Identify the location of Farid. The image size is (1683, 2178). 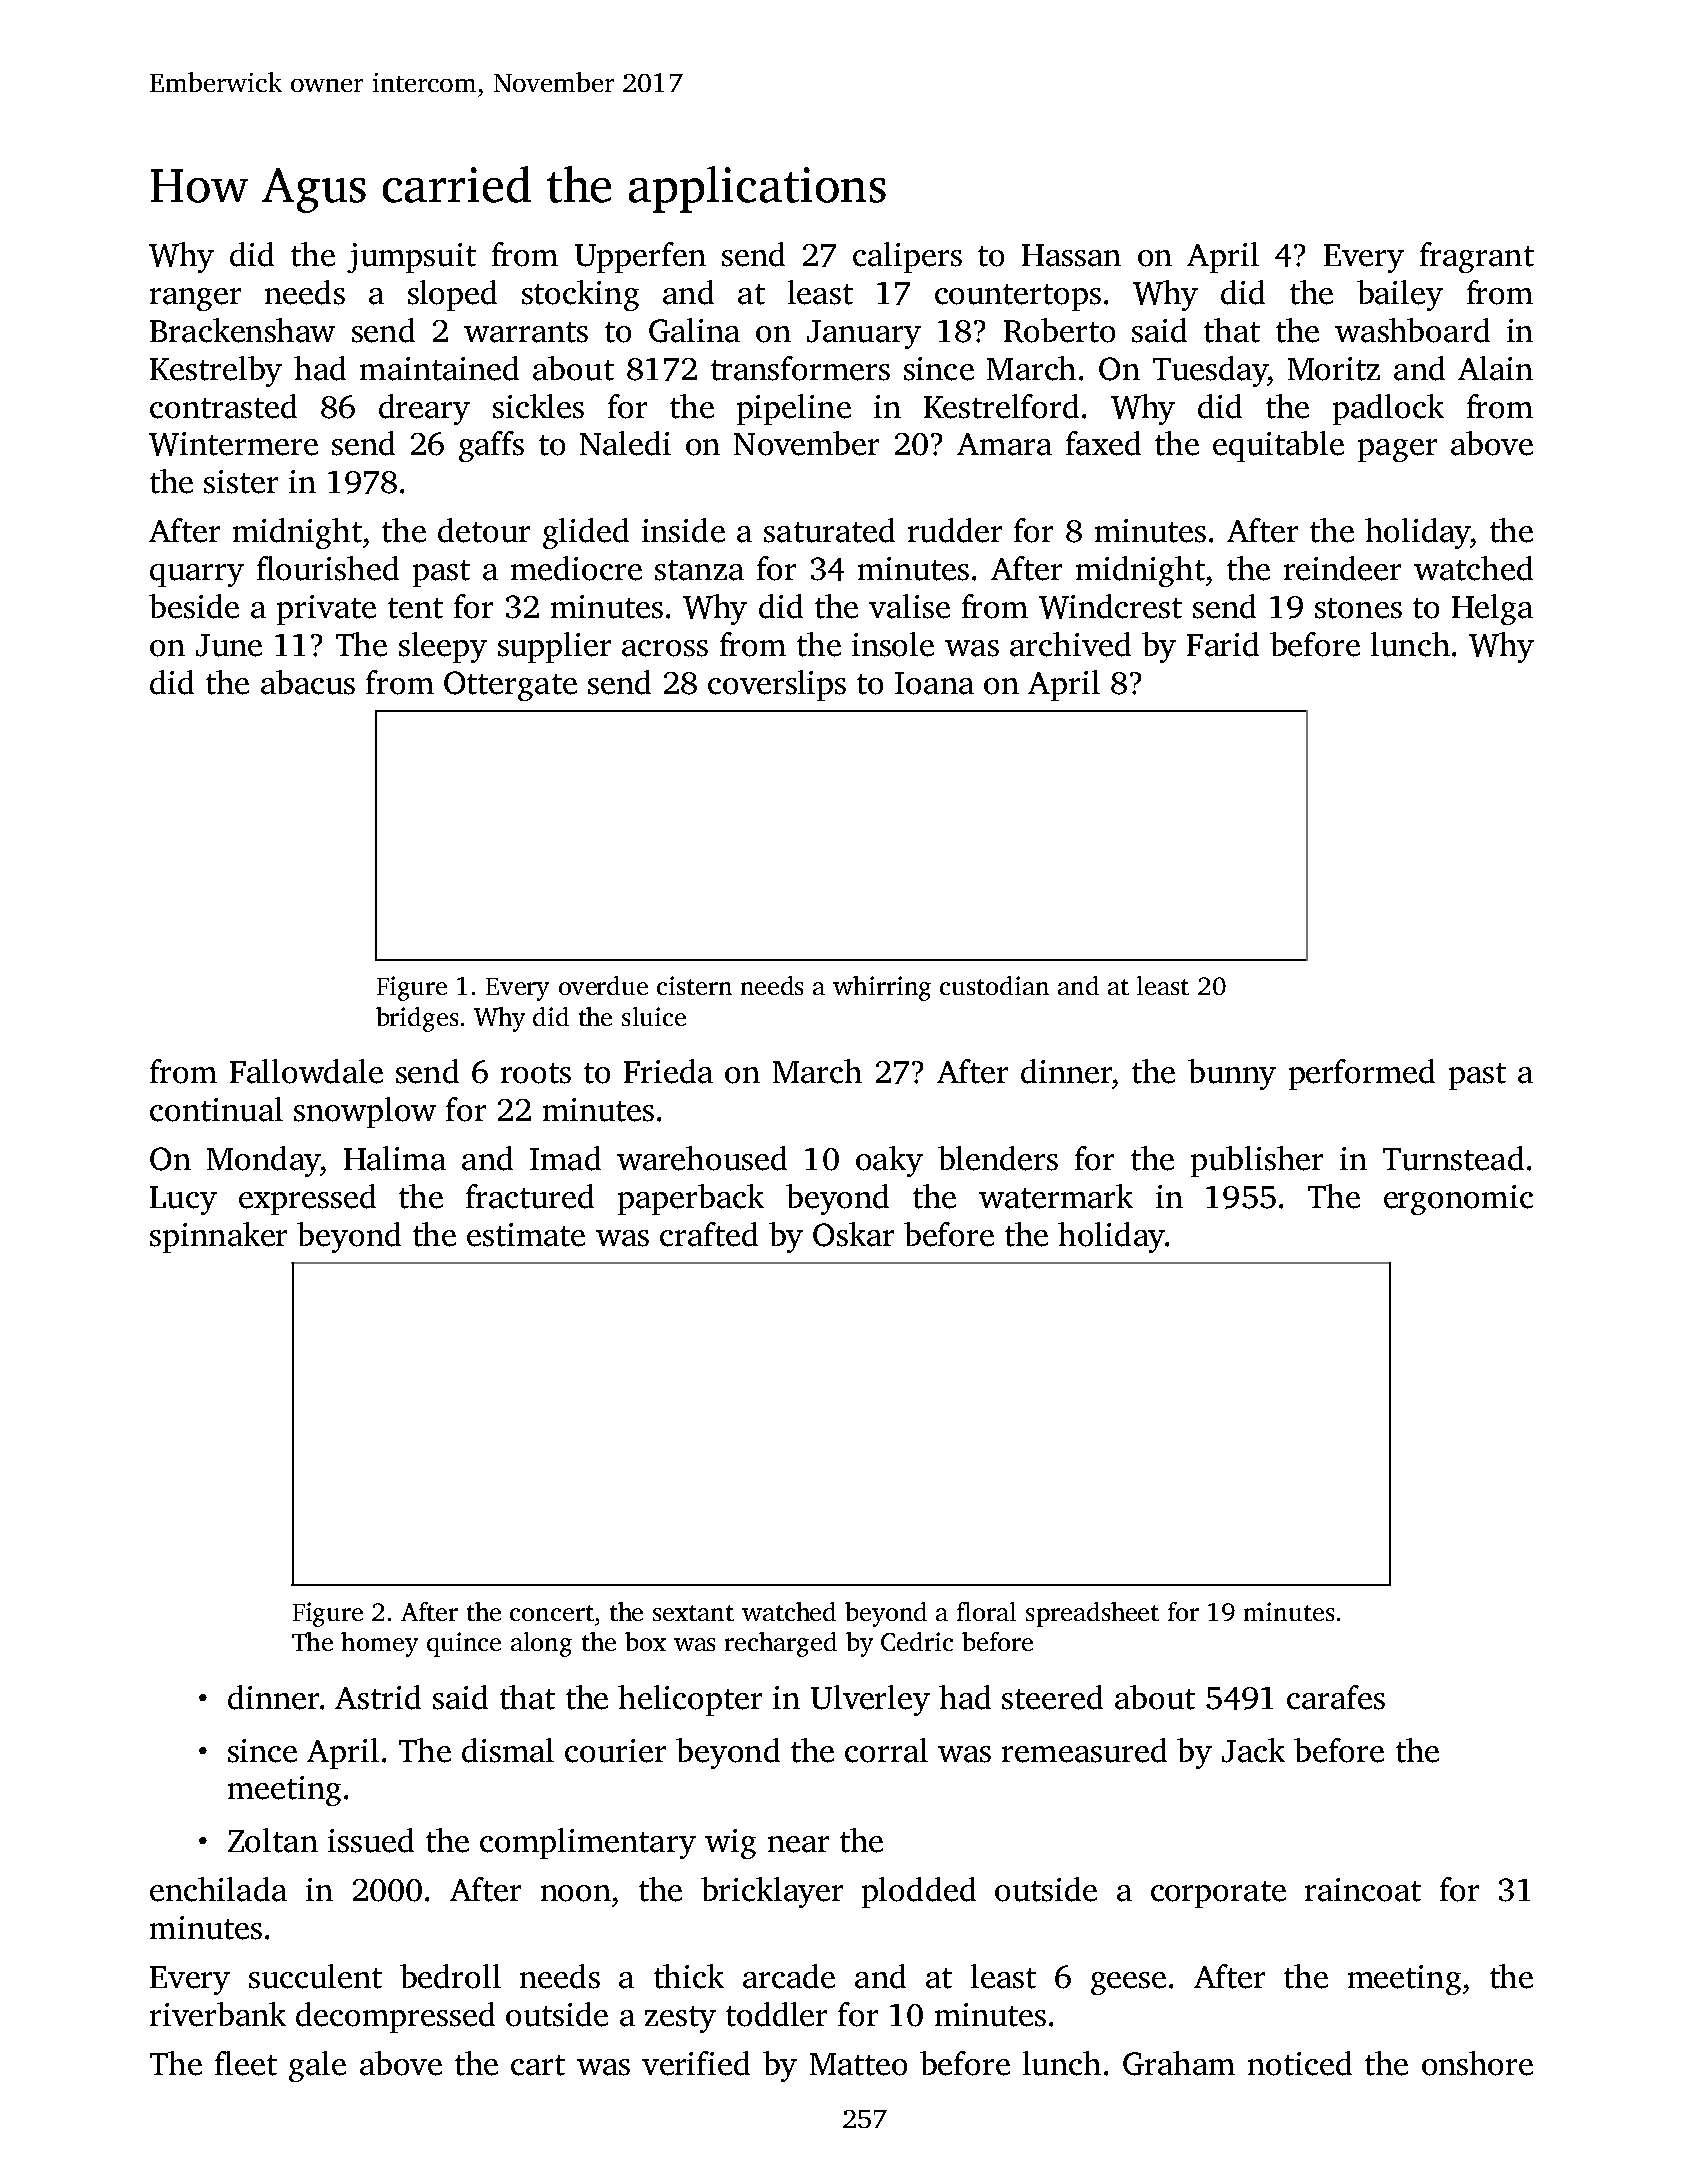
(1223, 644).
